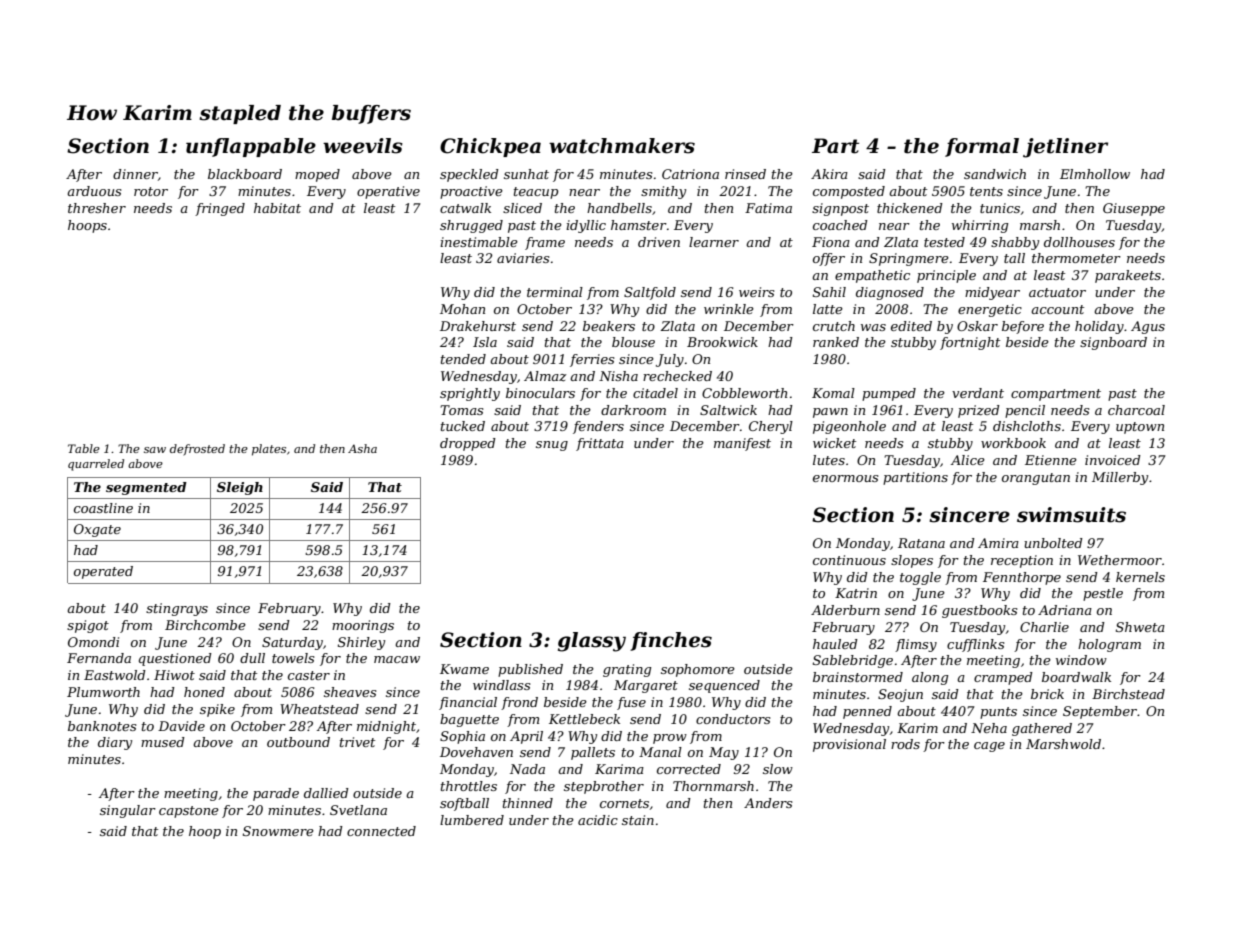 This image has width=1233, height=952. I want to click on proactive, so click(471, 192).
